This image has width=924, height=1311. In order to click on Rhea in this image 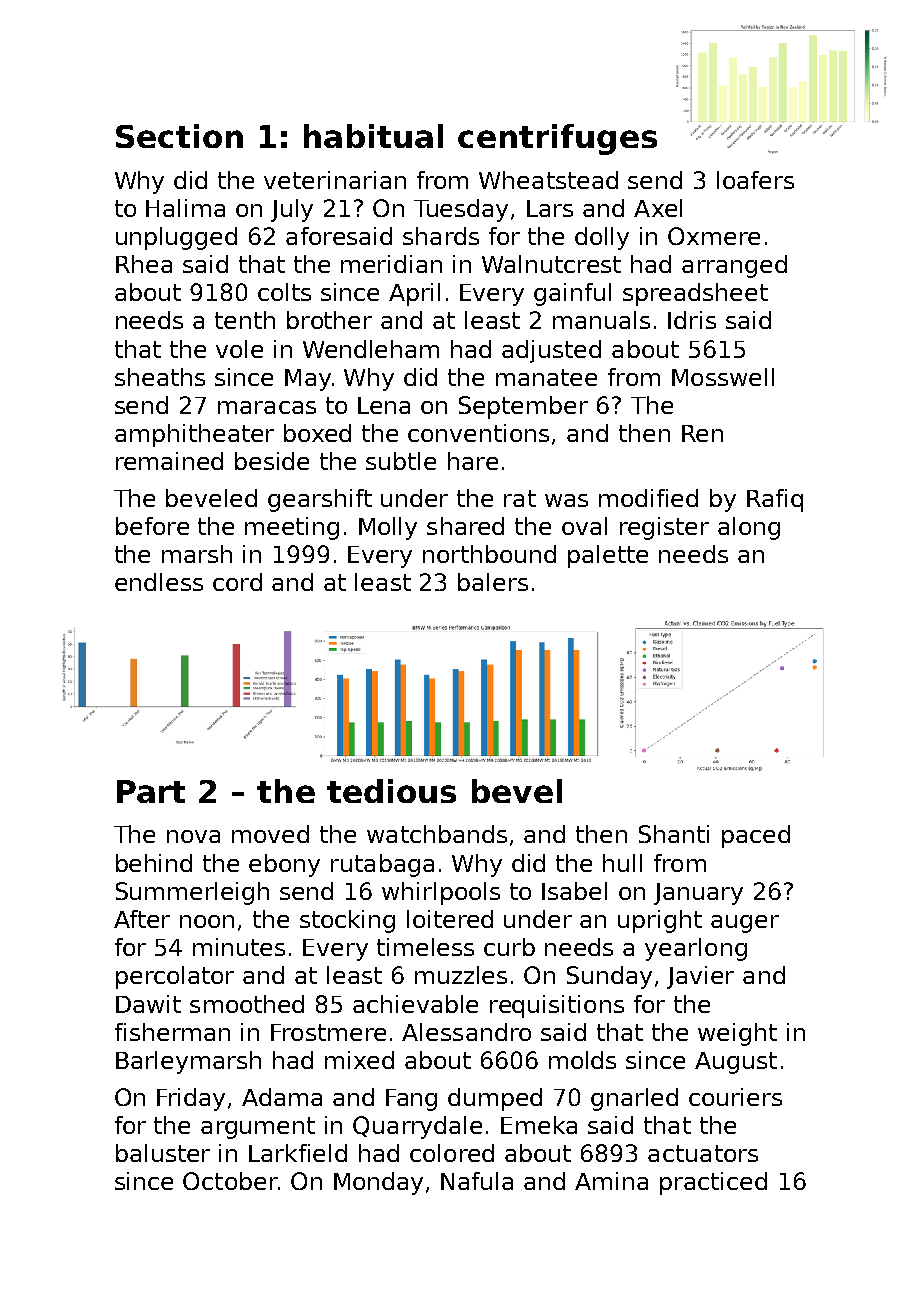, I will do `click(144, 264)`.
